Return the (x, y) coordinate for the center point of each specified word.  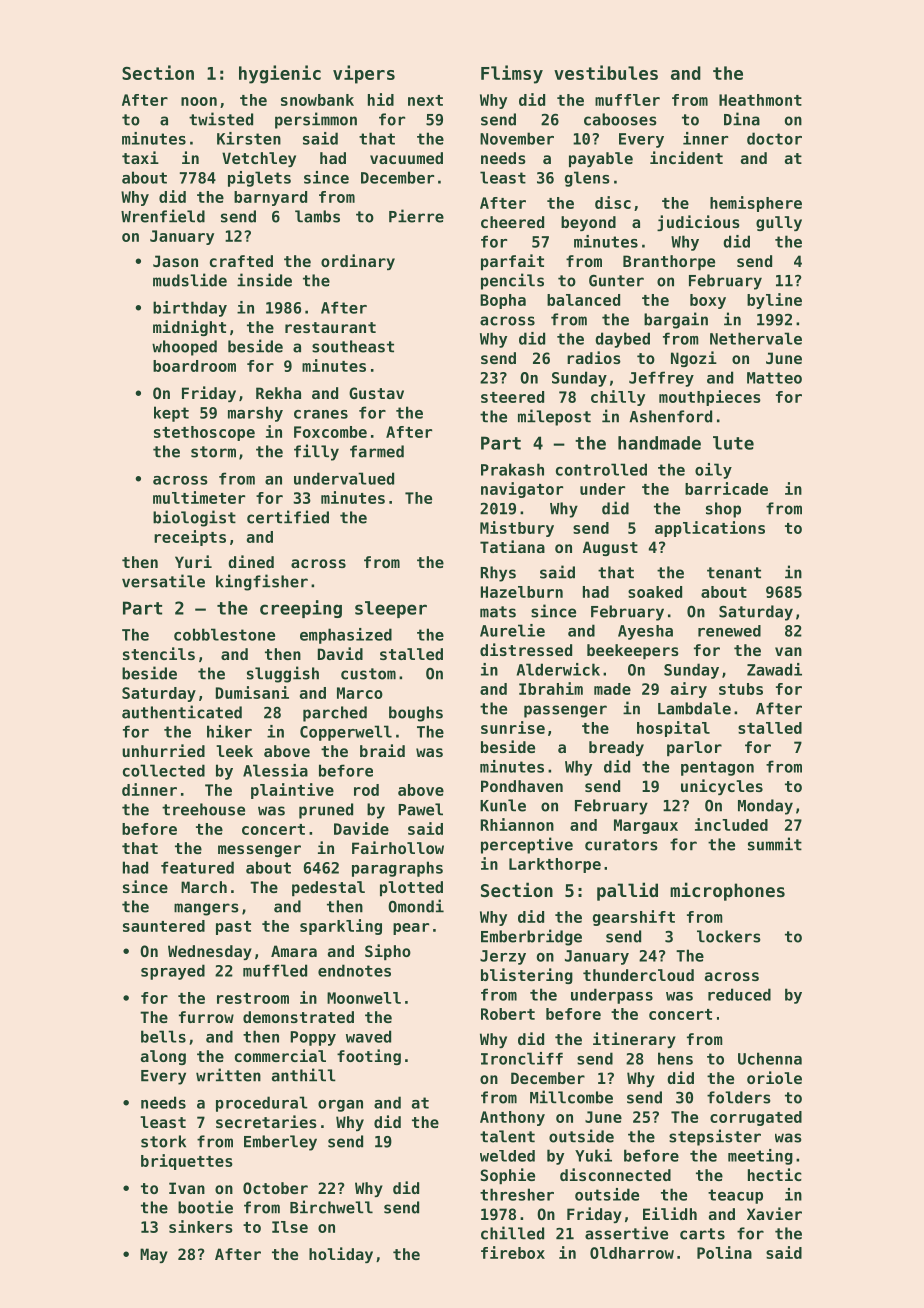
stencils (159, 653)
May (154, 1255)
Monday (765, 807)
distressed (526, 649)
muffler (627, 100)
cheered (512, 222)
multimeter (199, 497)
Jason (175, 261)
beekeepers (633, 651)
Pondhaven (522, 786)
